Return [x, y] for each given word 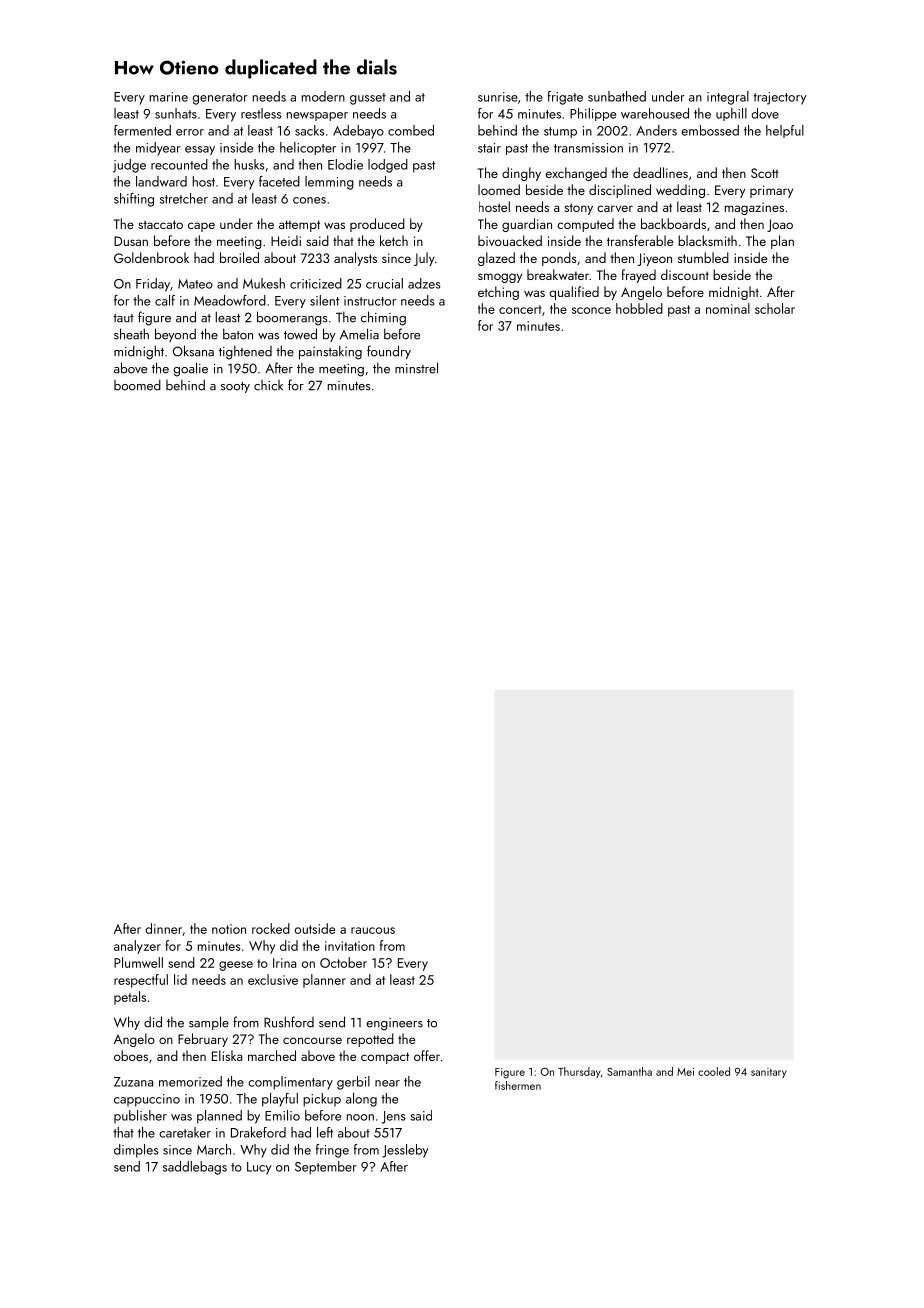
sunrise [498, 97]
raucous [373, 930]
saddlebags [195, 1168]
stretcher [184, 198]
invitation [350, 946]
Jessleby [405, 1151]
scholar [775, 308]
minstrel [416, 368]
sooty [235, 387]
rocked [271, 928]
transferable [640, 240]
